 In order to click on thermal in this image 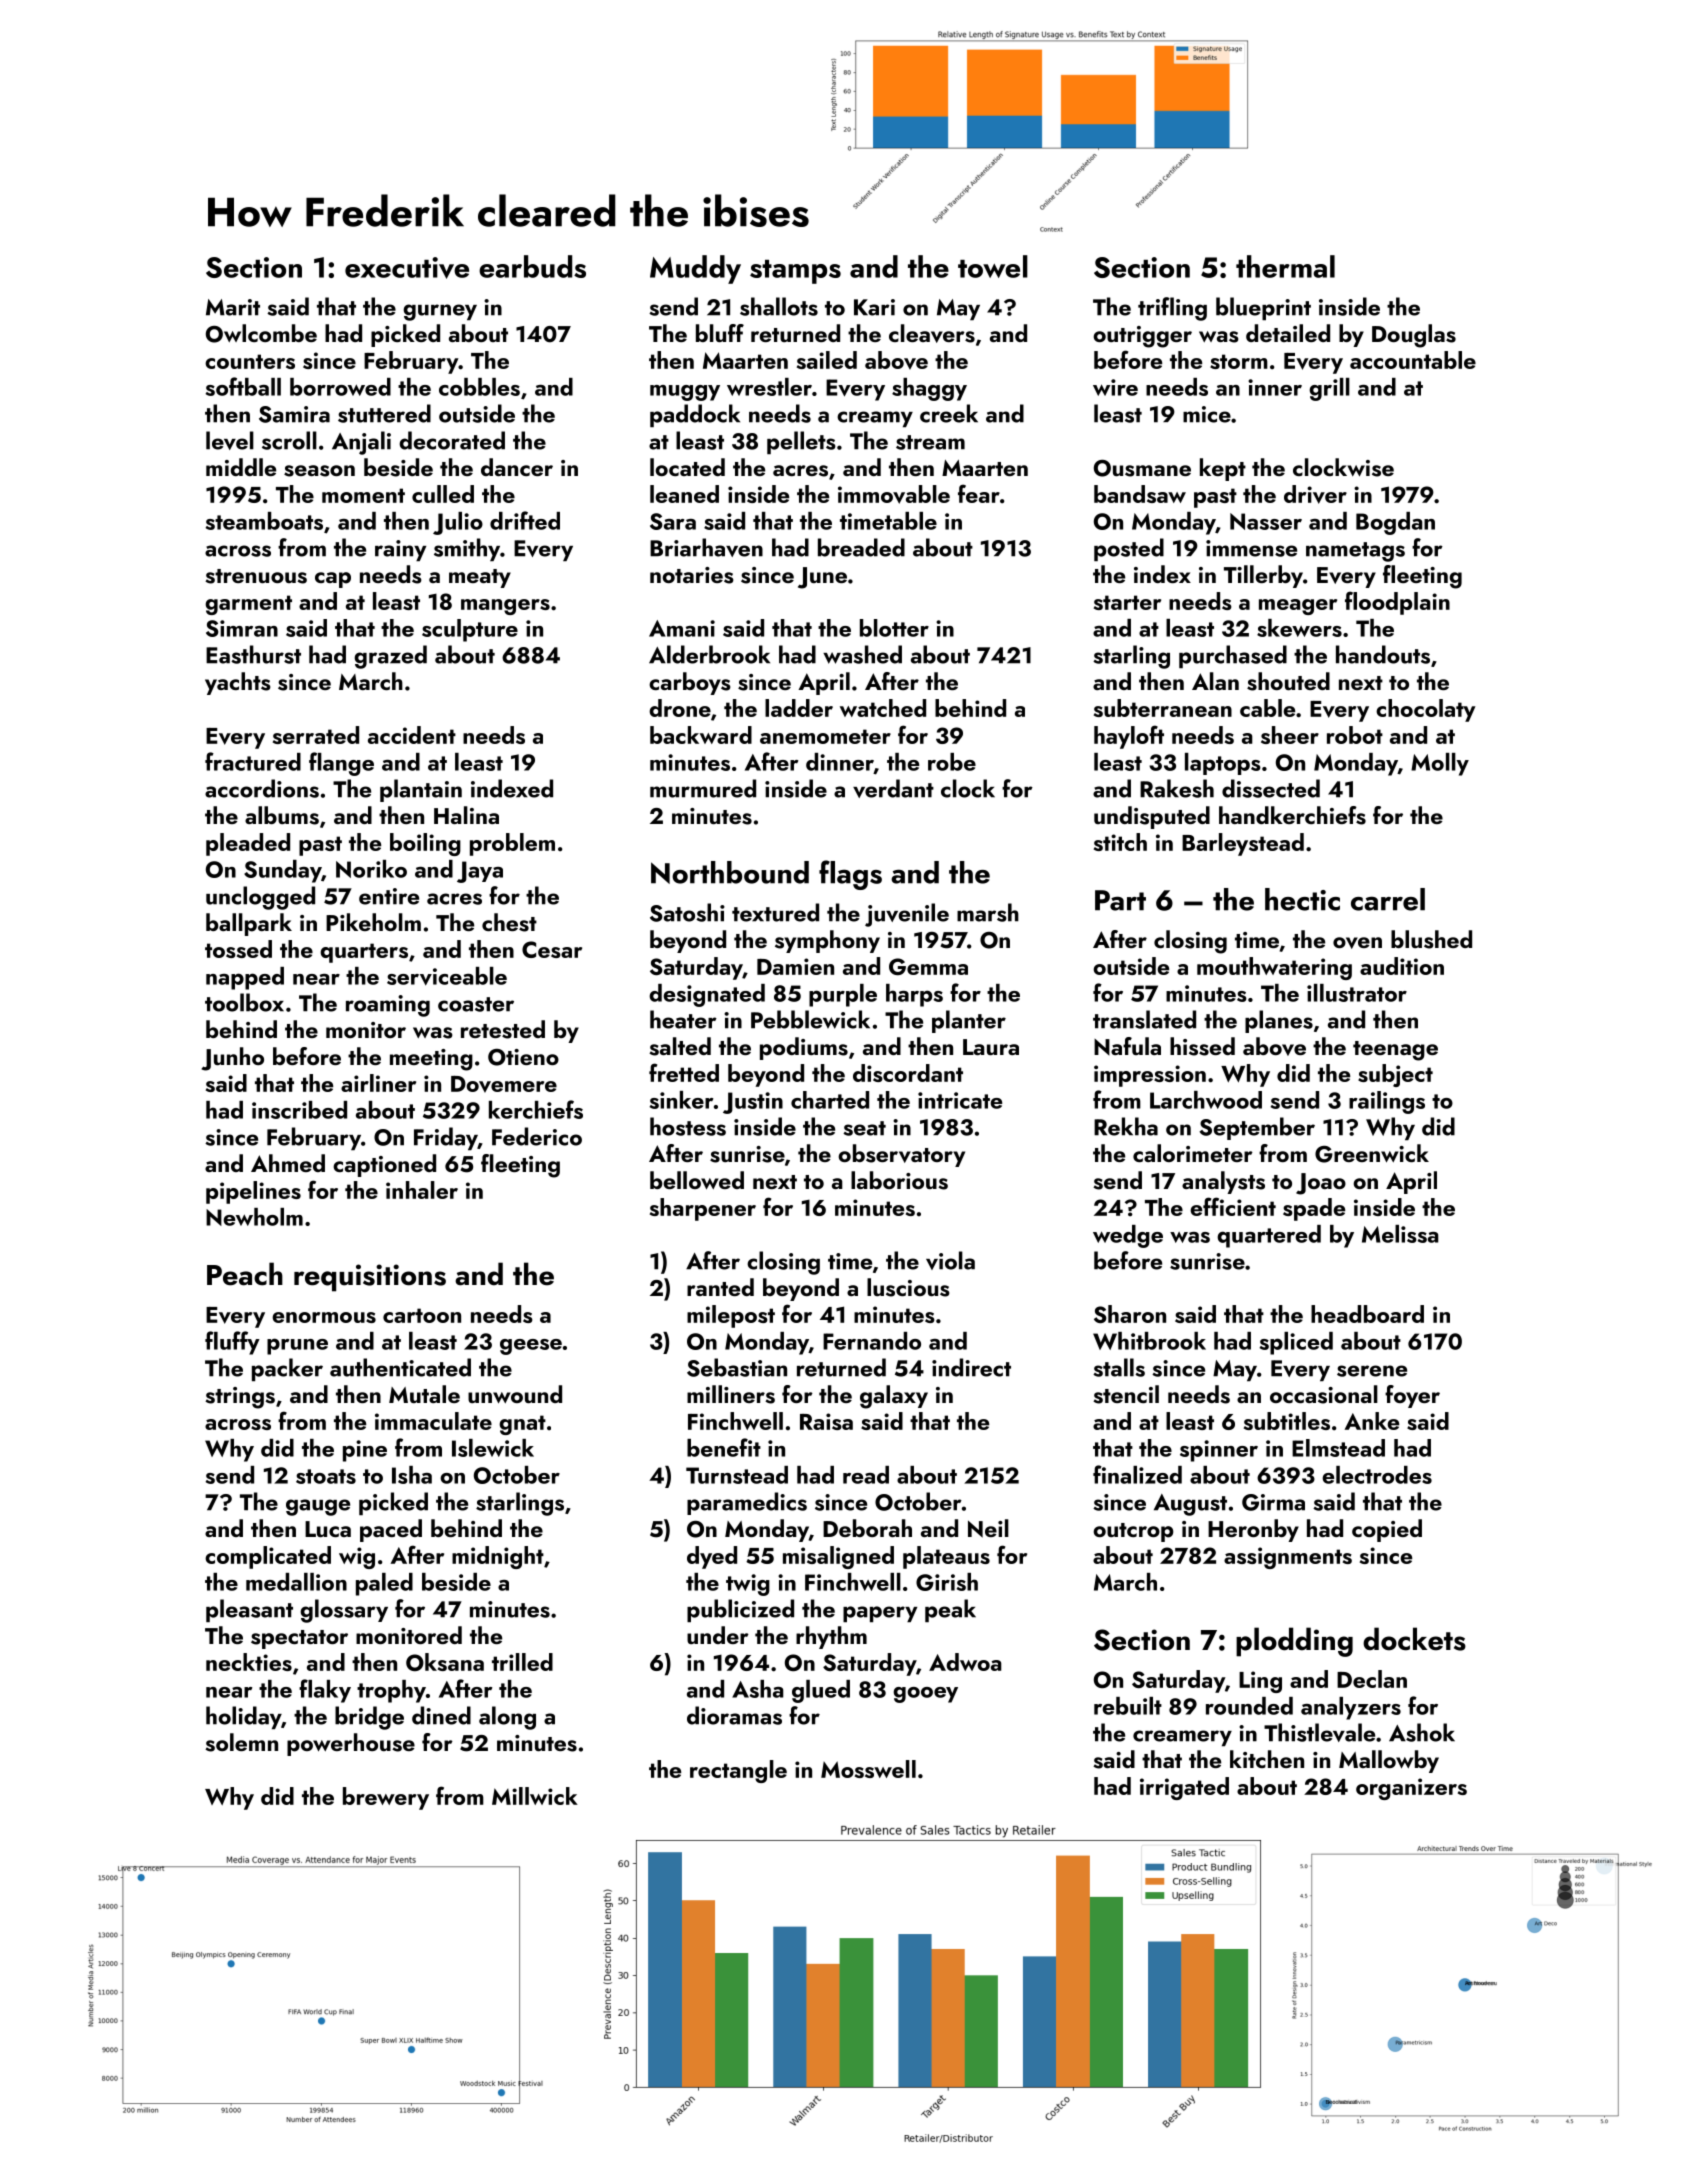, I will do `click(1285, 266)`.
